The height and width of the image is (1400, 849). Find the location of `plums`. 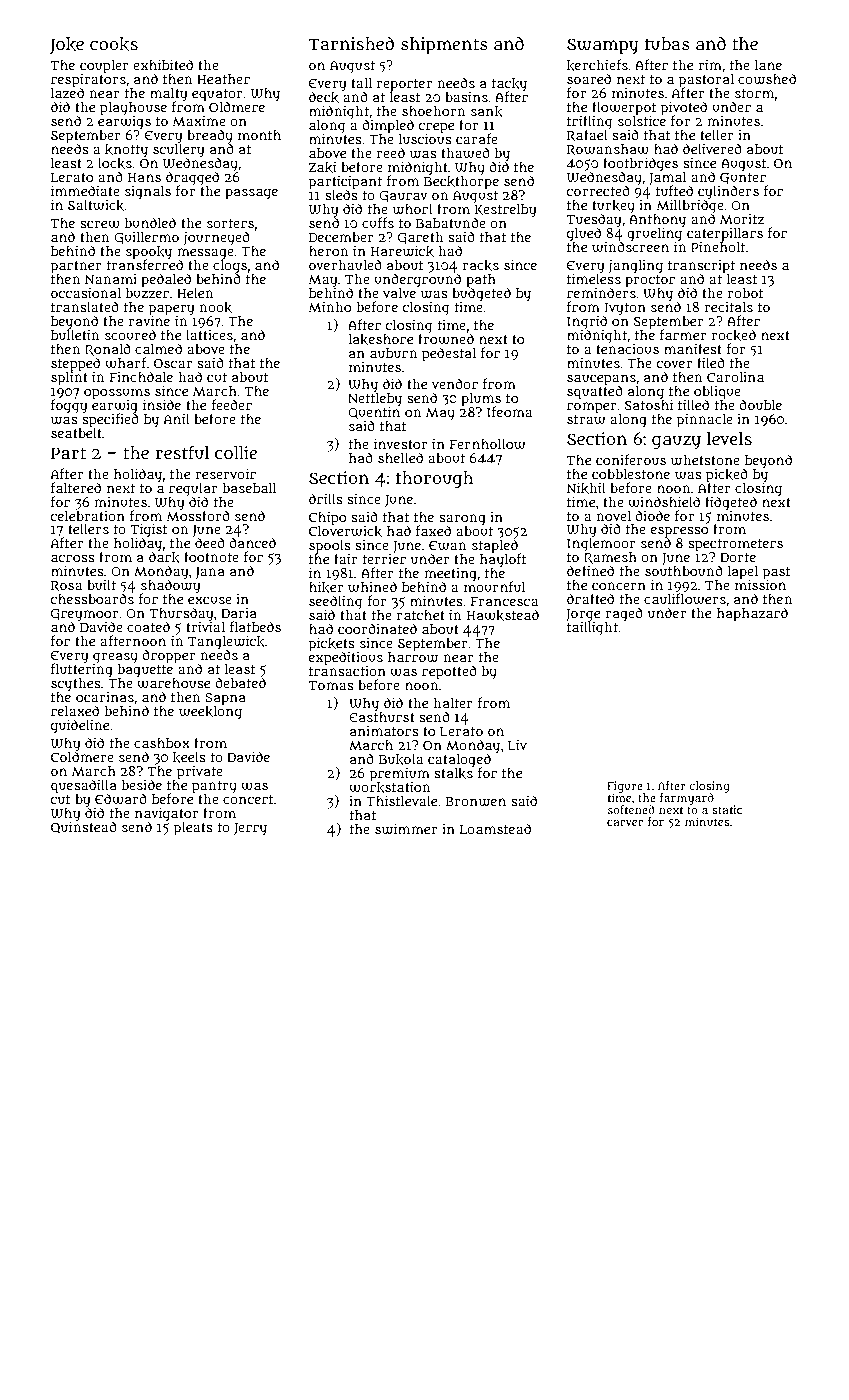

plums is located at coordinates (481, 399).
